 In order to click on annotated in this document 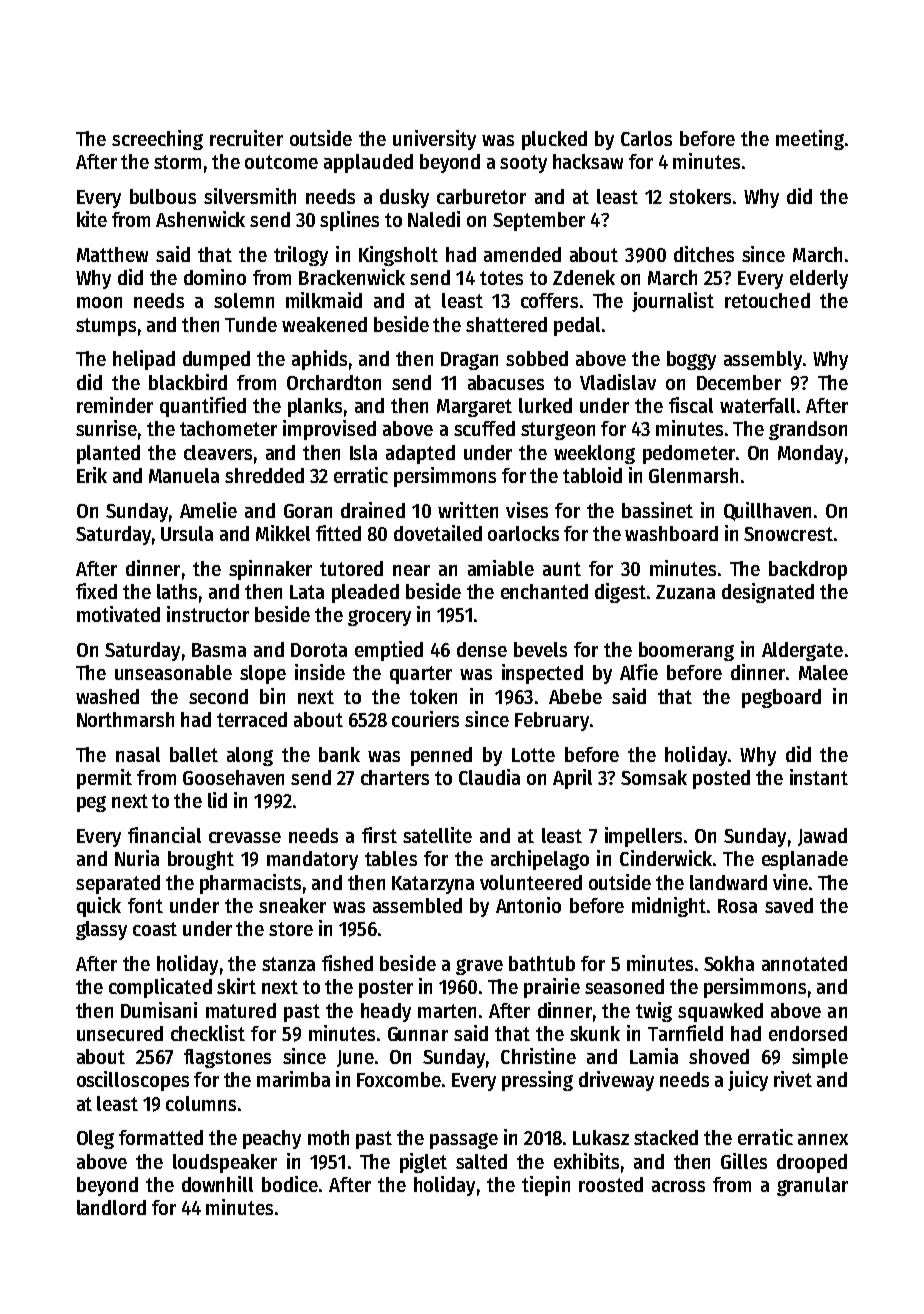, I will do `click(804, 963)`.
